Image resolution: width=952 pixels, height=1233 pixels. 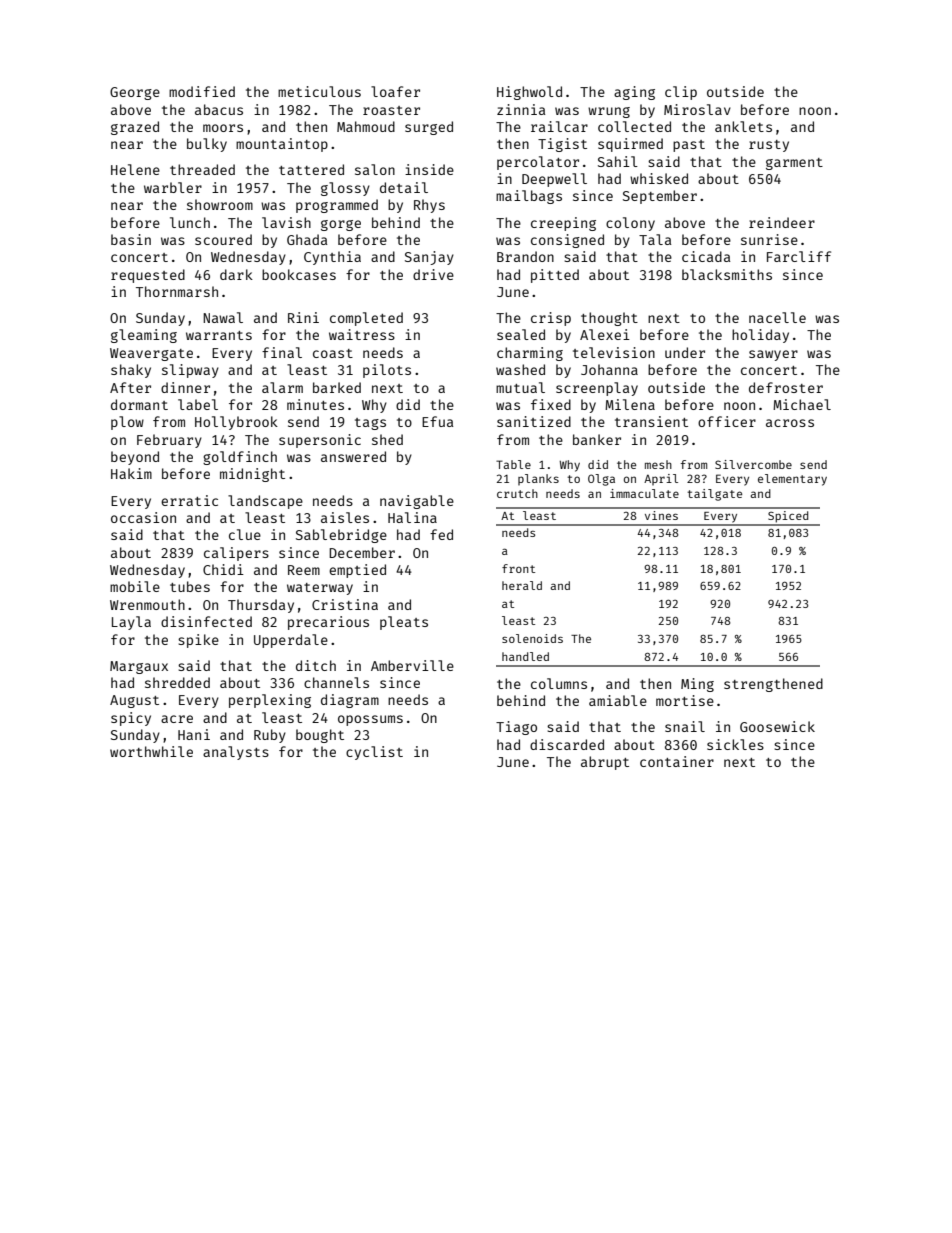 I want to click on garment, so click(x=794, y=164).
